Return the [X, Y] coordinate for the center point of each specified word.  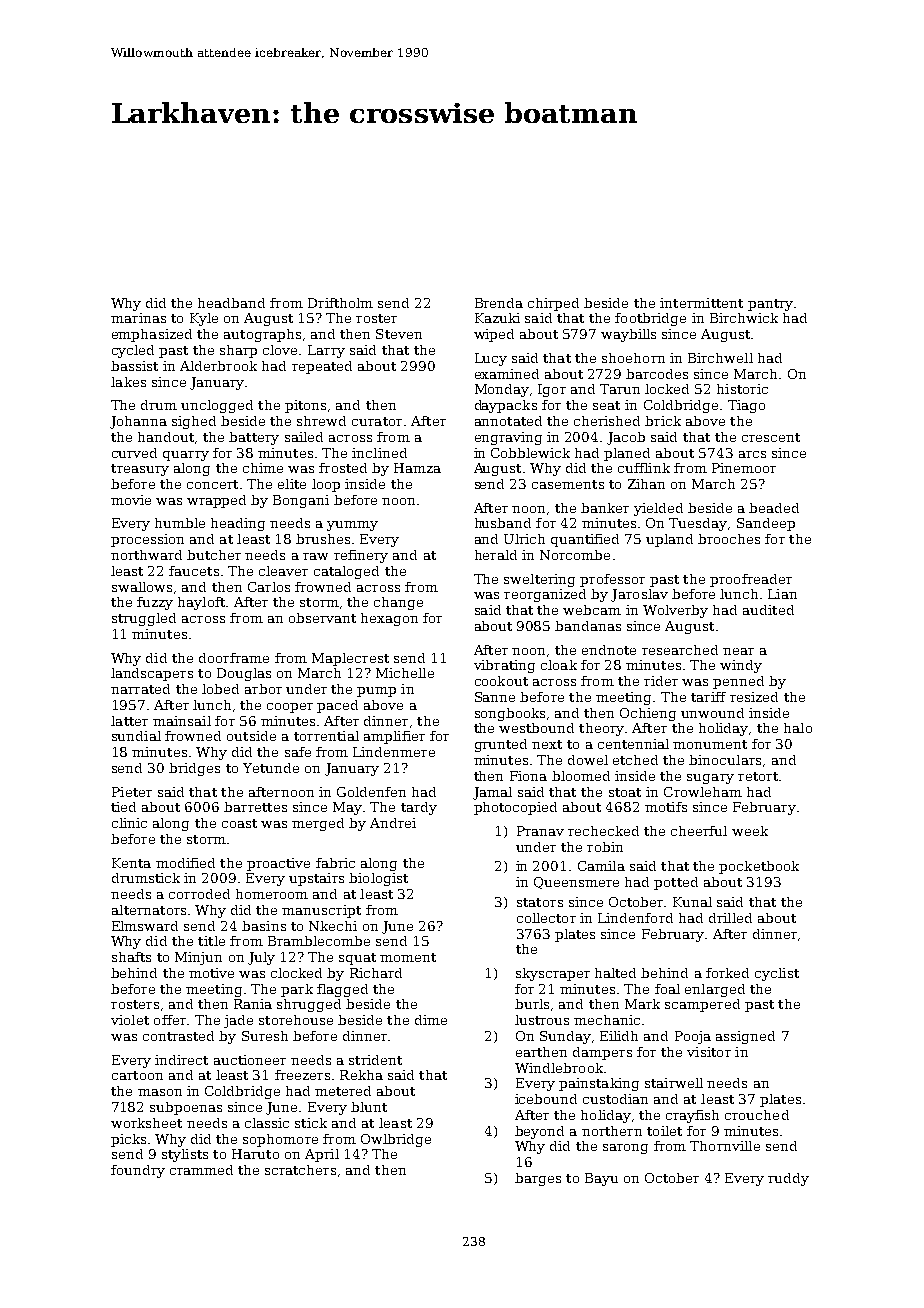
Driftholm [340, 303]
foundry [138, 1171]
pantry [770, 305]
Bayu [601, 1179]
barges [538, 1179]
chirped [553, 304]
